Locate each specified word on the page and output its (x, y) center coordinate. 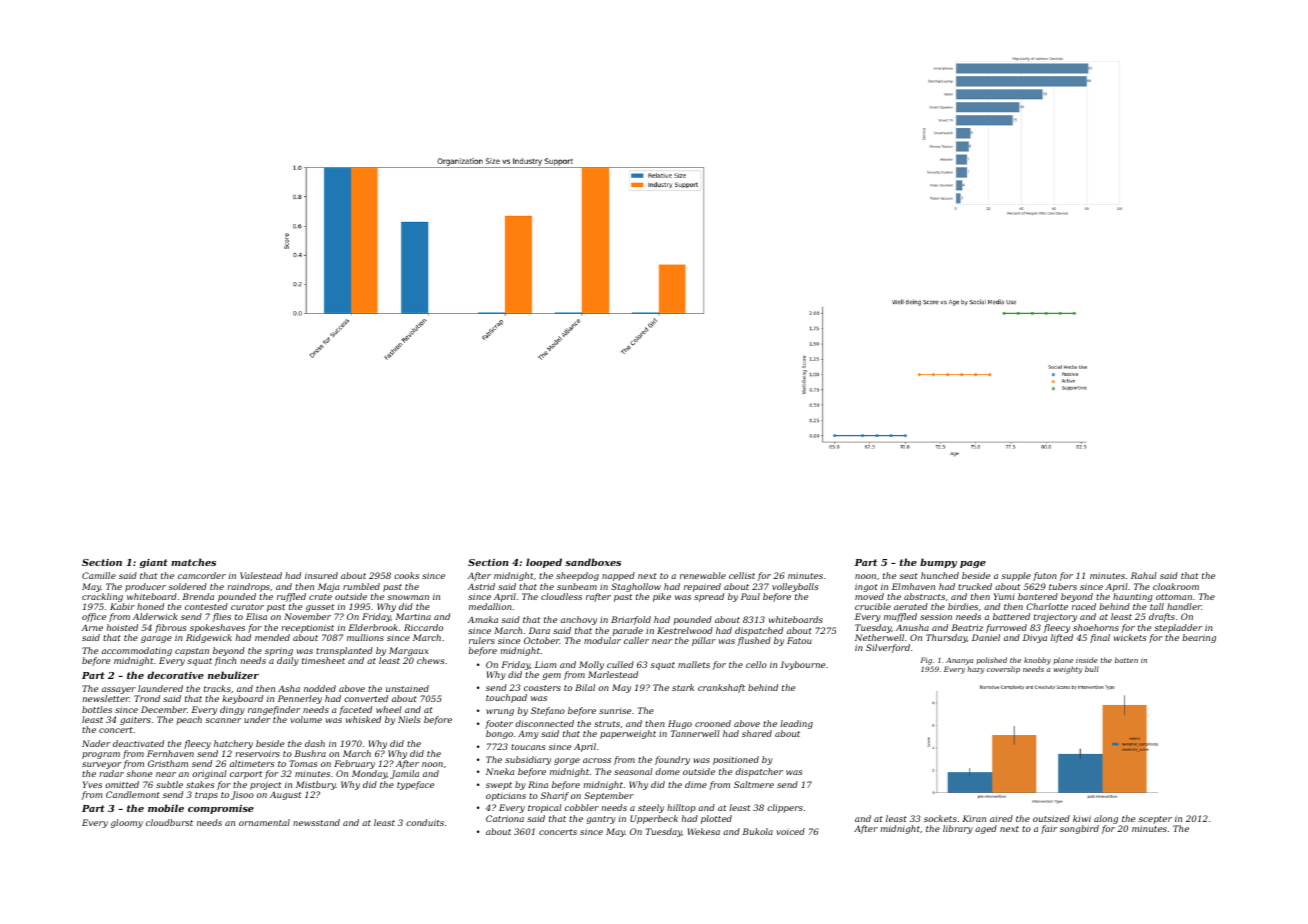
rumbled (361, 586)
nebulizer (233, 675)
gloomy (127, 823)
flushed (754, 641)
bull (1092, 669)
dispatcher (759, 772)
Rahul (1144, 575)
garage (156, 639)
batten (1126, 660)
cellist (742, 575)
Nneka (500, 771)
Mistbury (316, 785)
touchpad (506, 698)
